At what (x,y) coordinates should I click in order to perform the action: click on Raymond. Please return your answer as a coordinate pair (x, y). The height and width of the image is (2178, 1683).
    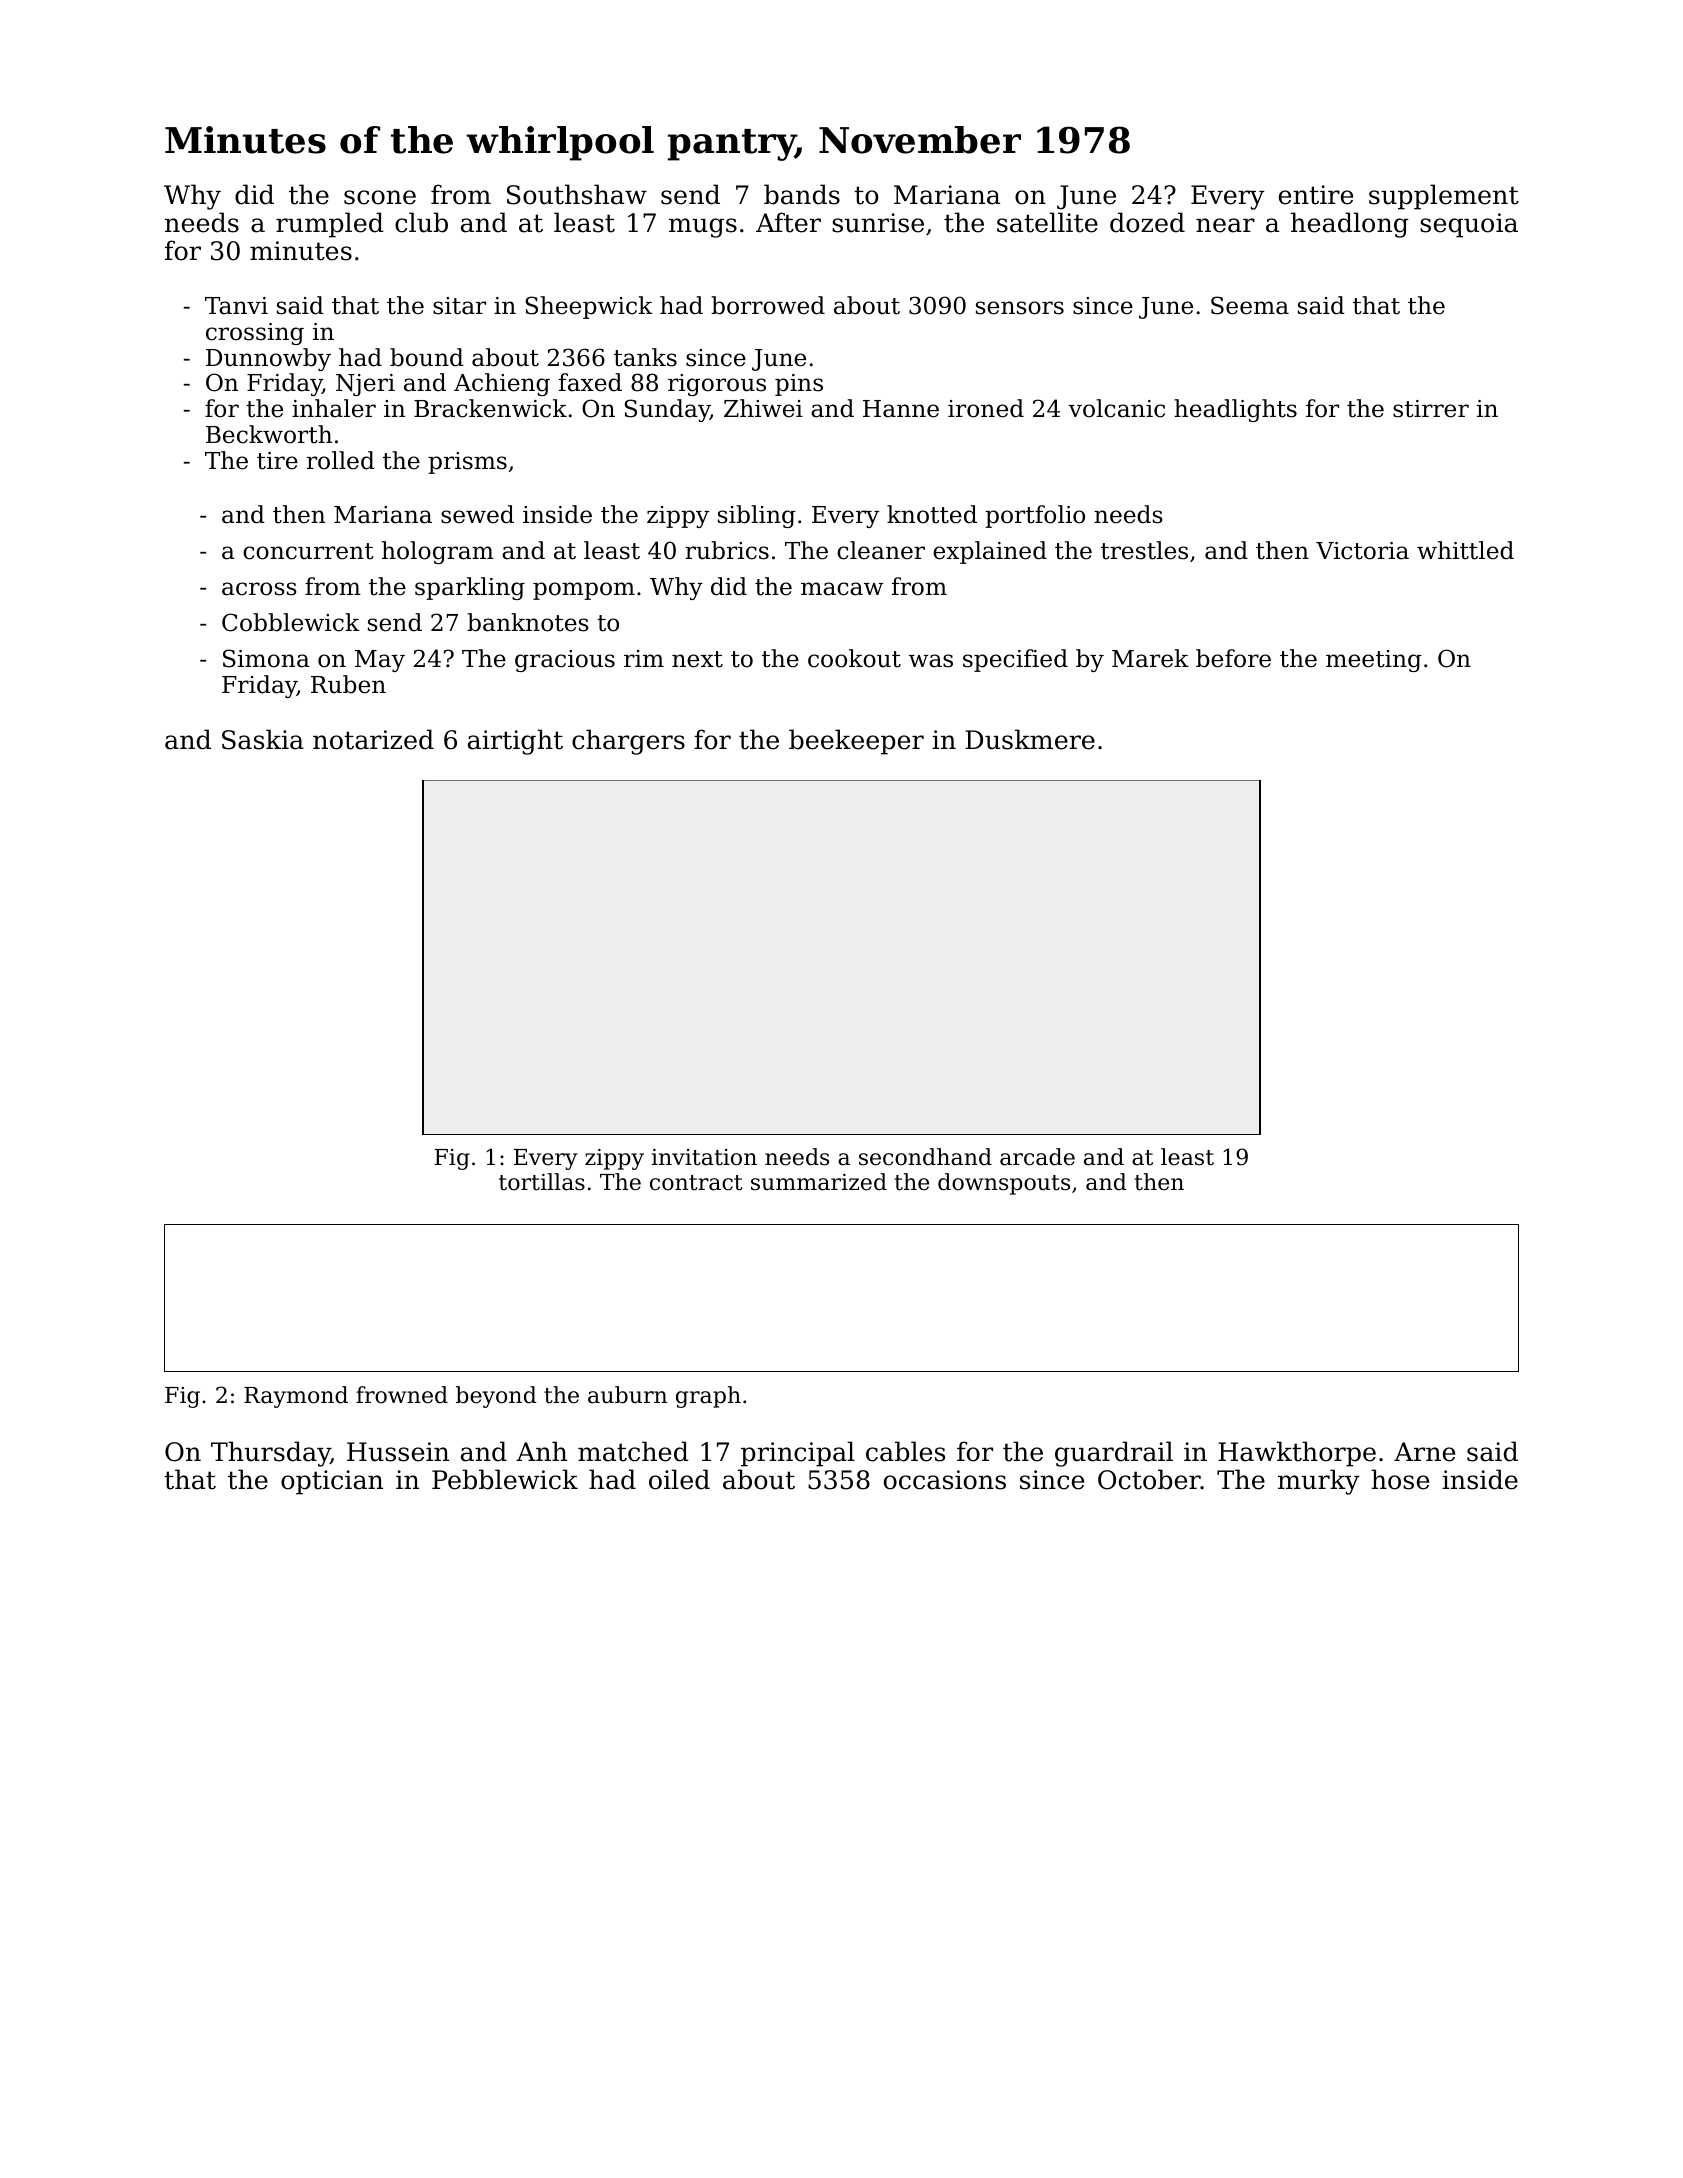
    Looking at the image, I should click on (296, 1397).
